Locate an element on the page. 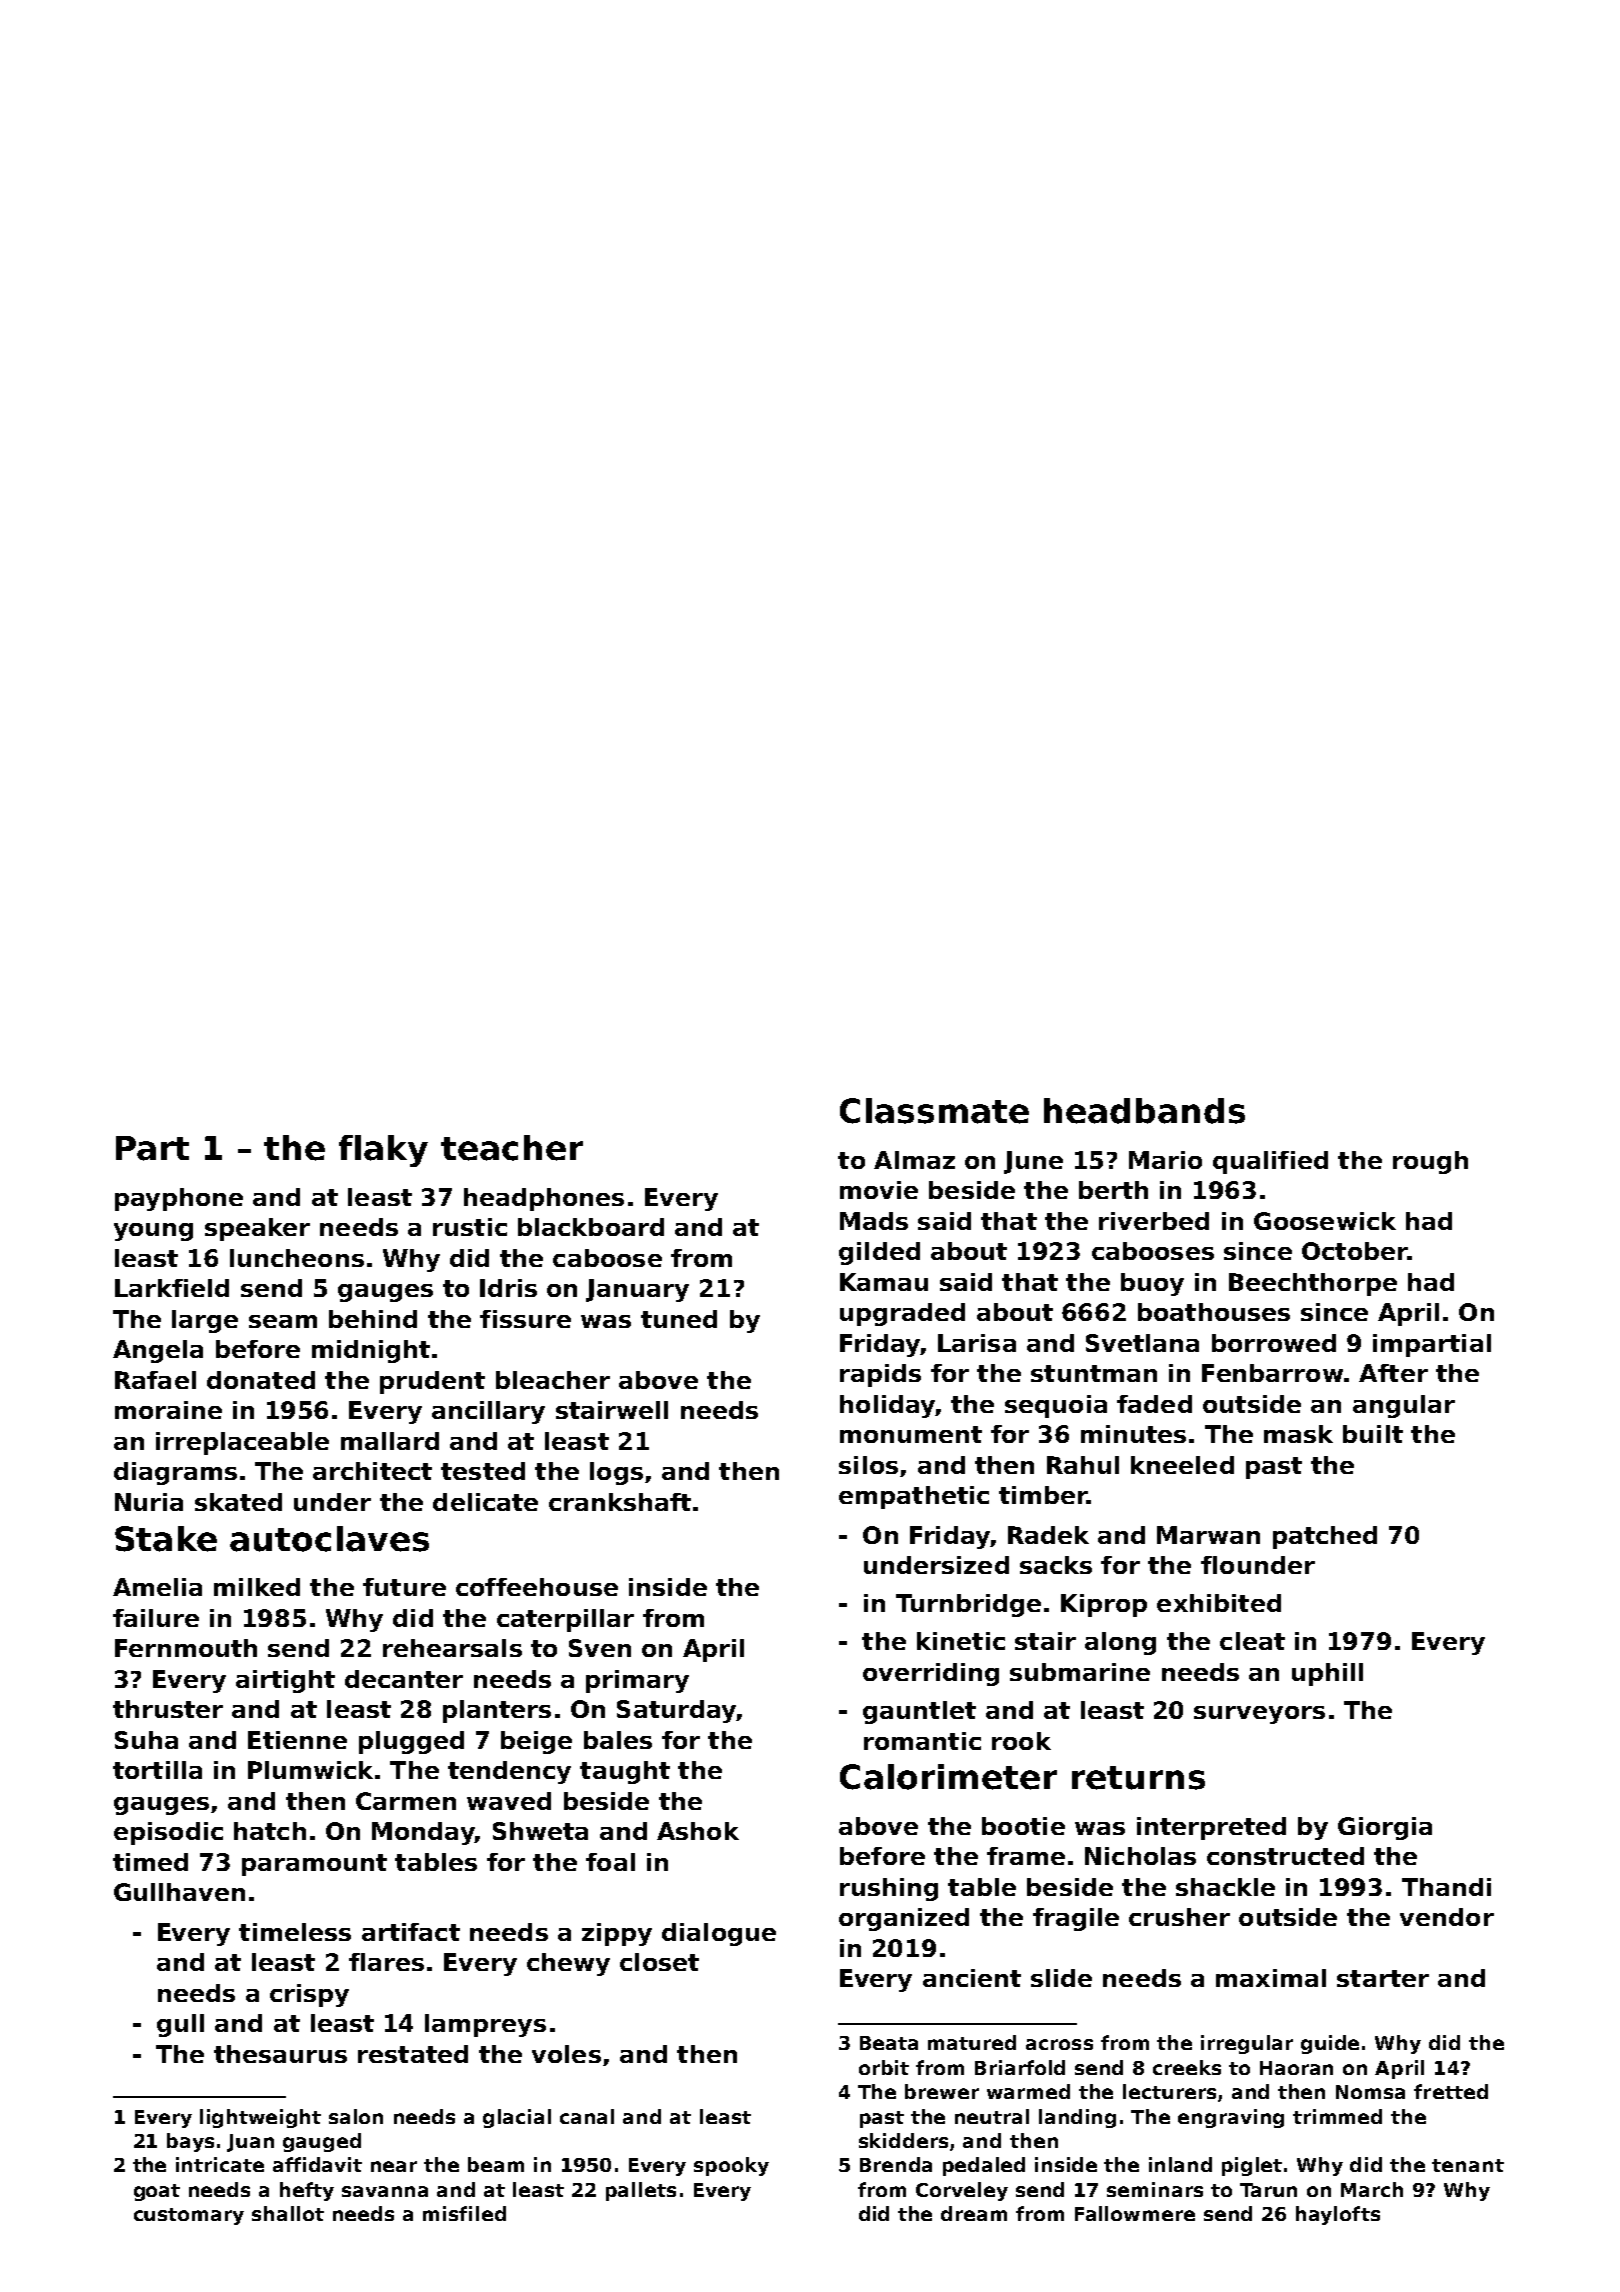 The height and width of the document is (2292, 1620). movie is located at coordinates (879, 1190).
